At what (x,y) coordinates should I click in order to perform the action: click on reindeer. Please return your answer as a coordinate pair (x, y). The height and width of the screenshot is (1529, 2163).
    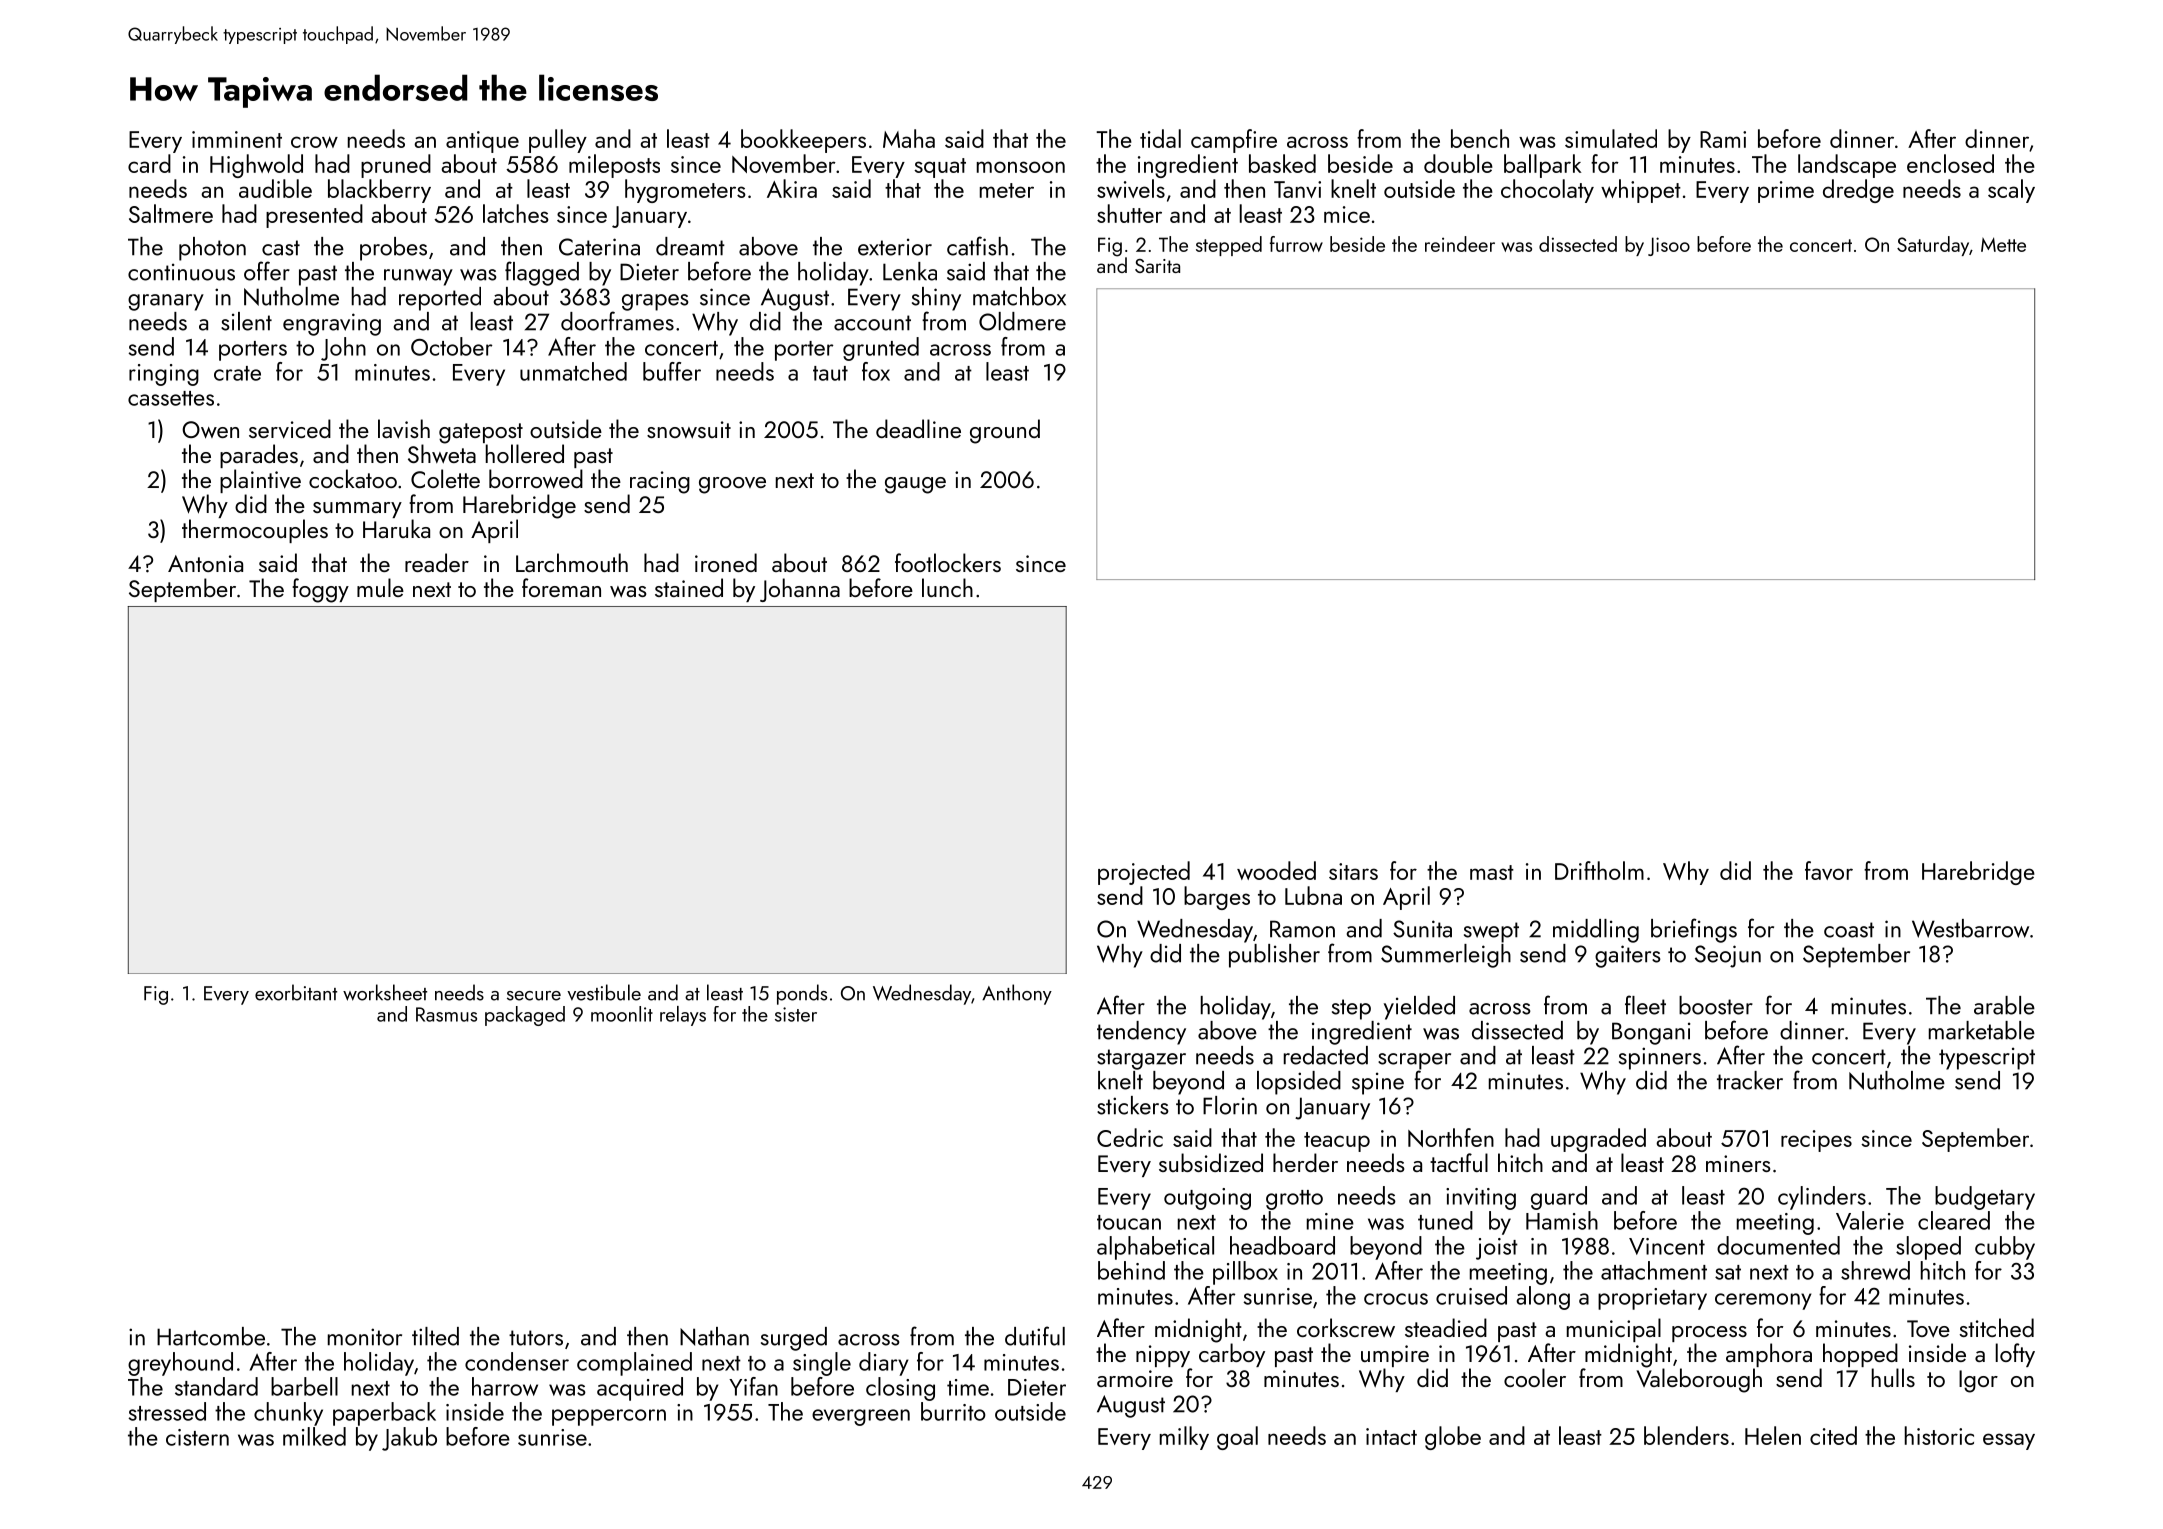
    Looking at the image, I should click on (1460, 244).
